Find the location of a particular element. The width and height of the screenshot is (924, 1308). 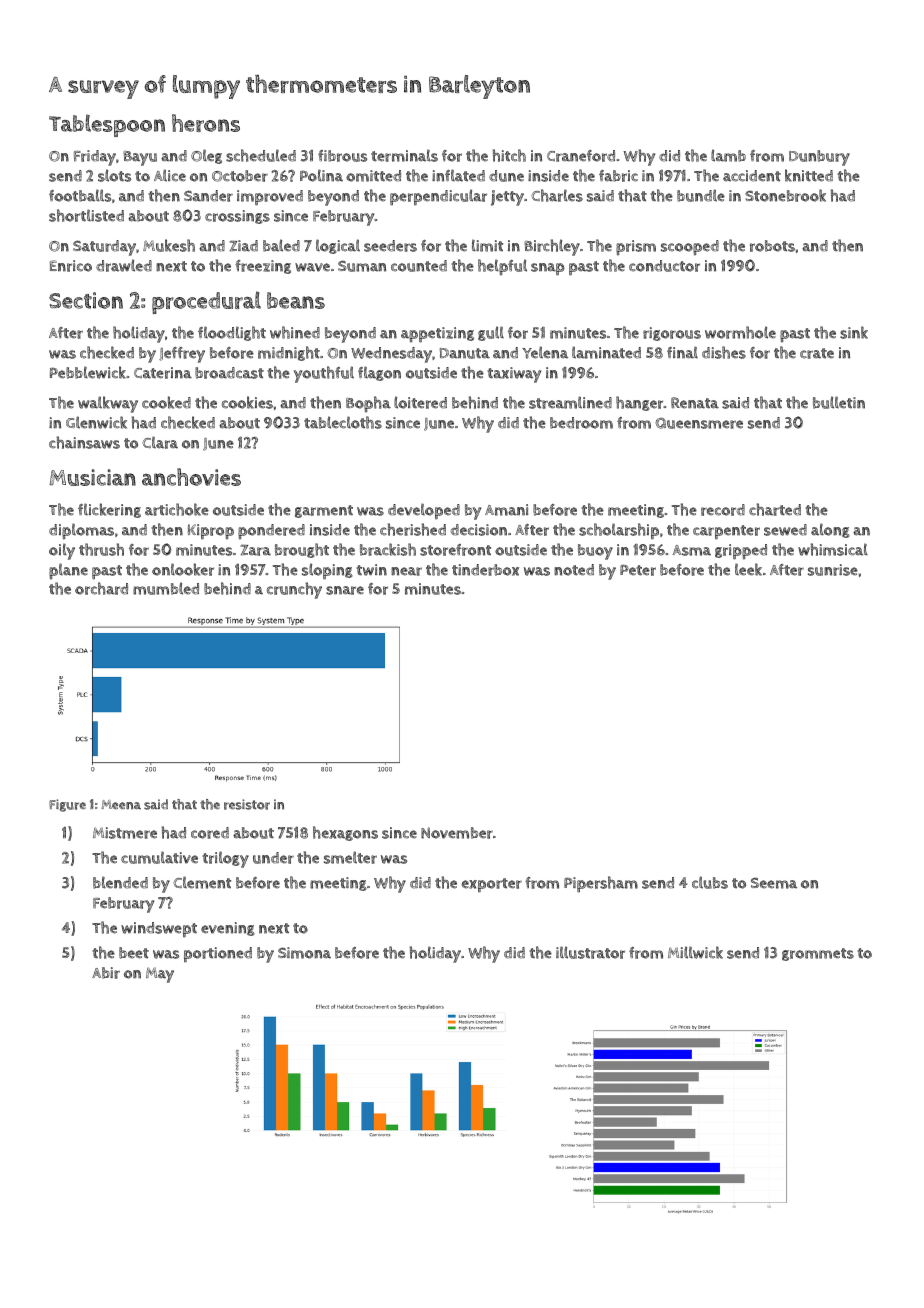

Birchley is located at coordinates (552, 247).
